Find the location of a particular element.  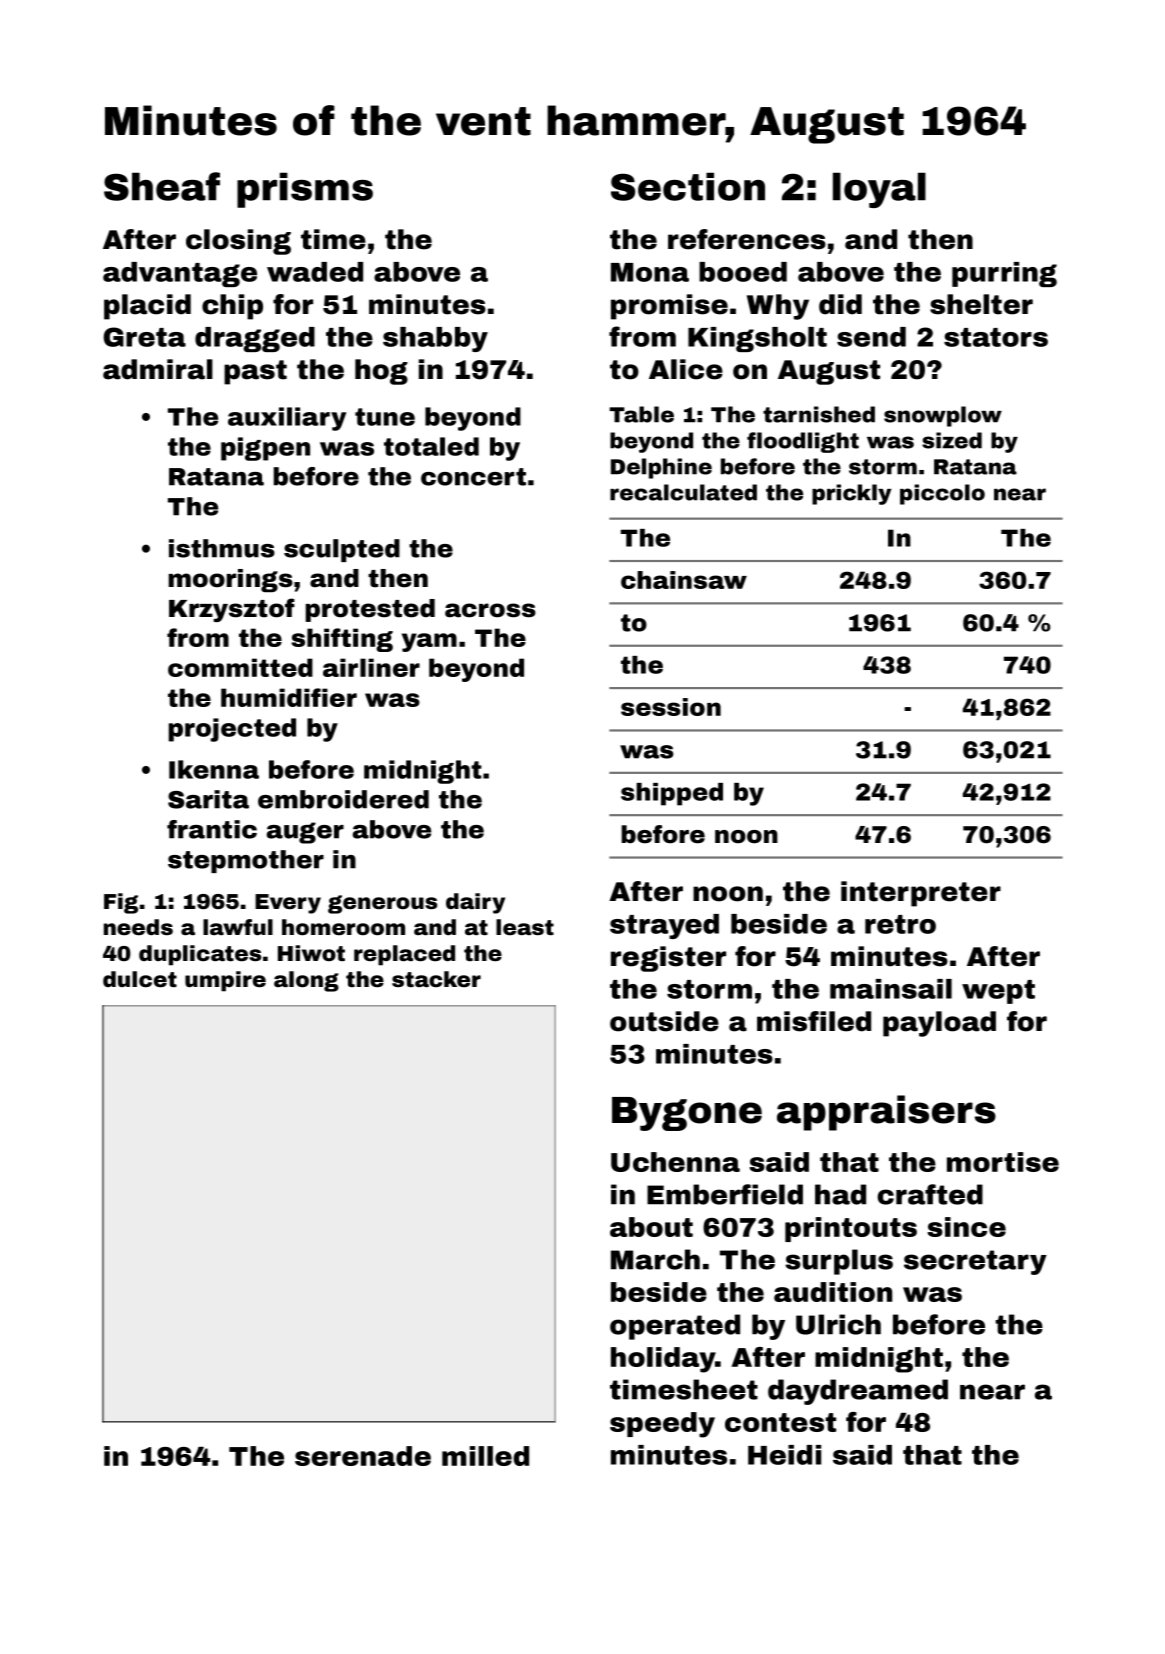

register is located at coordinates (668, 959).
